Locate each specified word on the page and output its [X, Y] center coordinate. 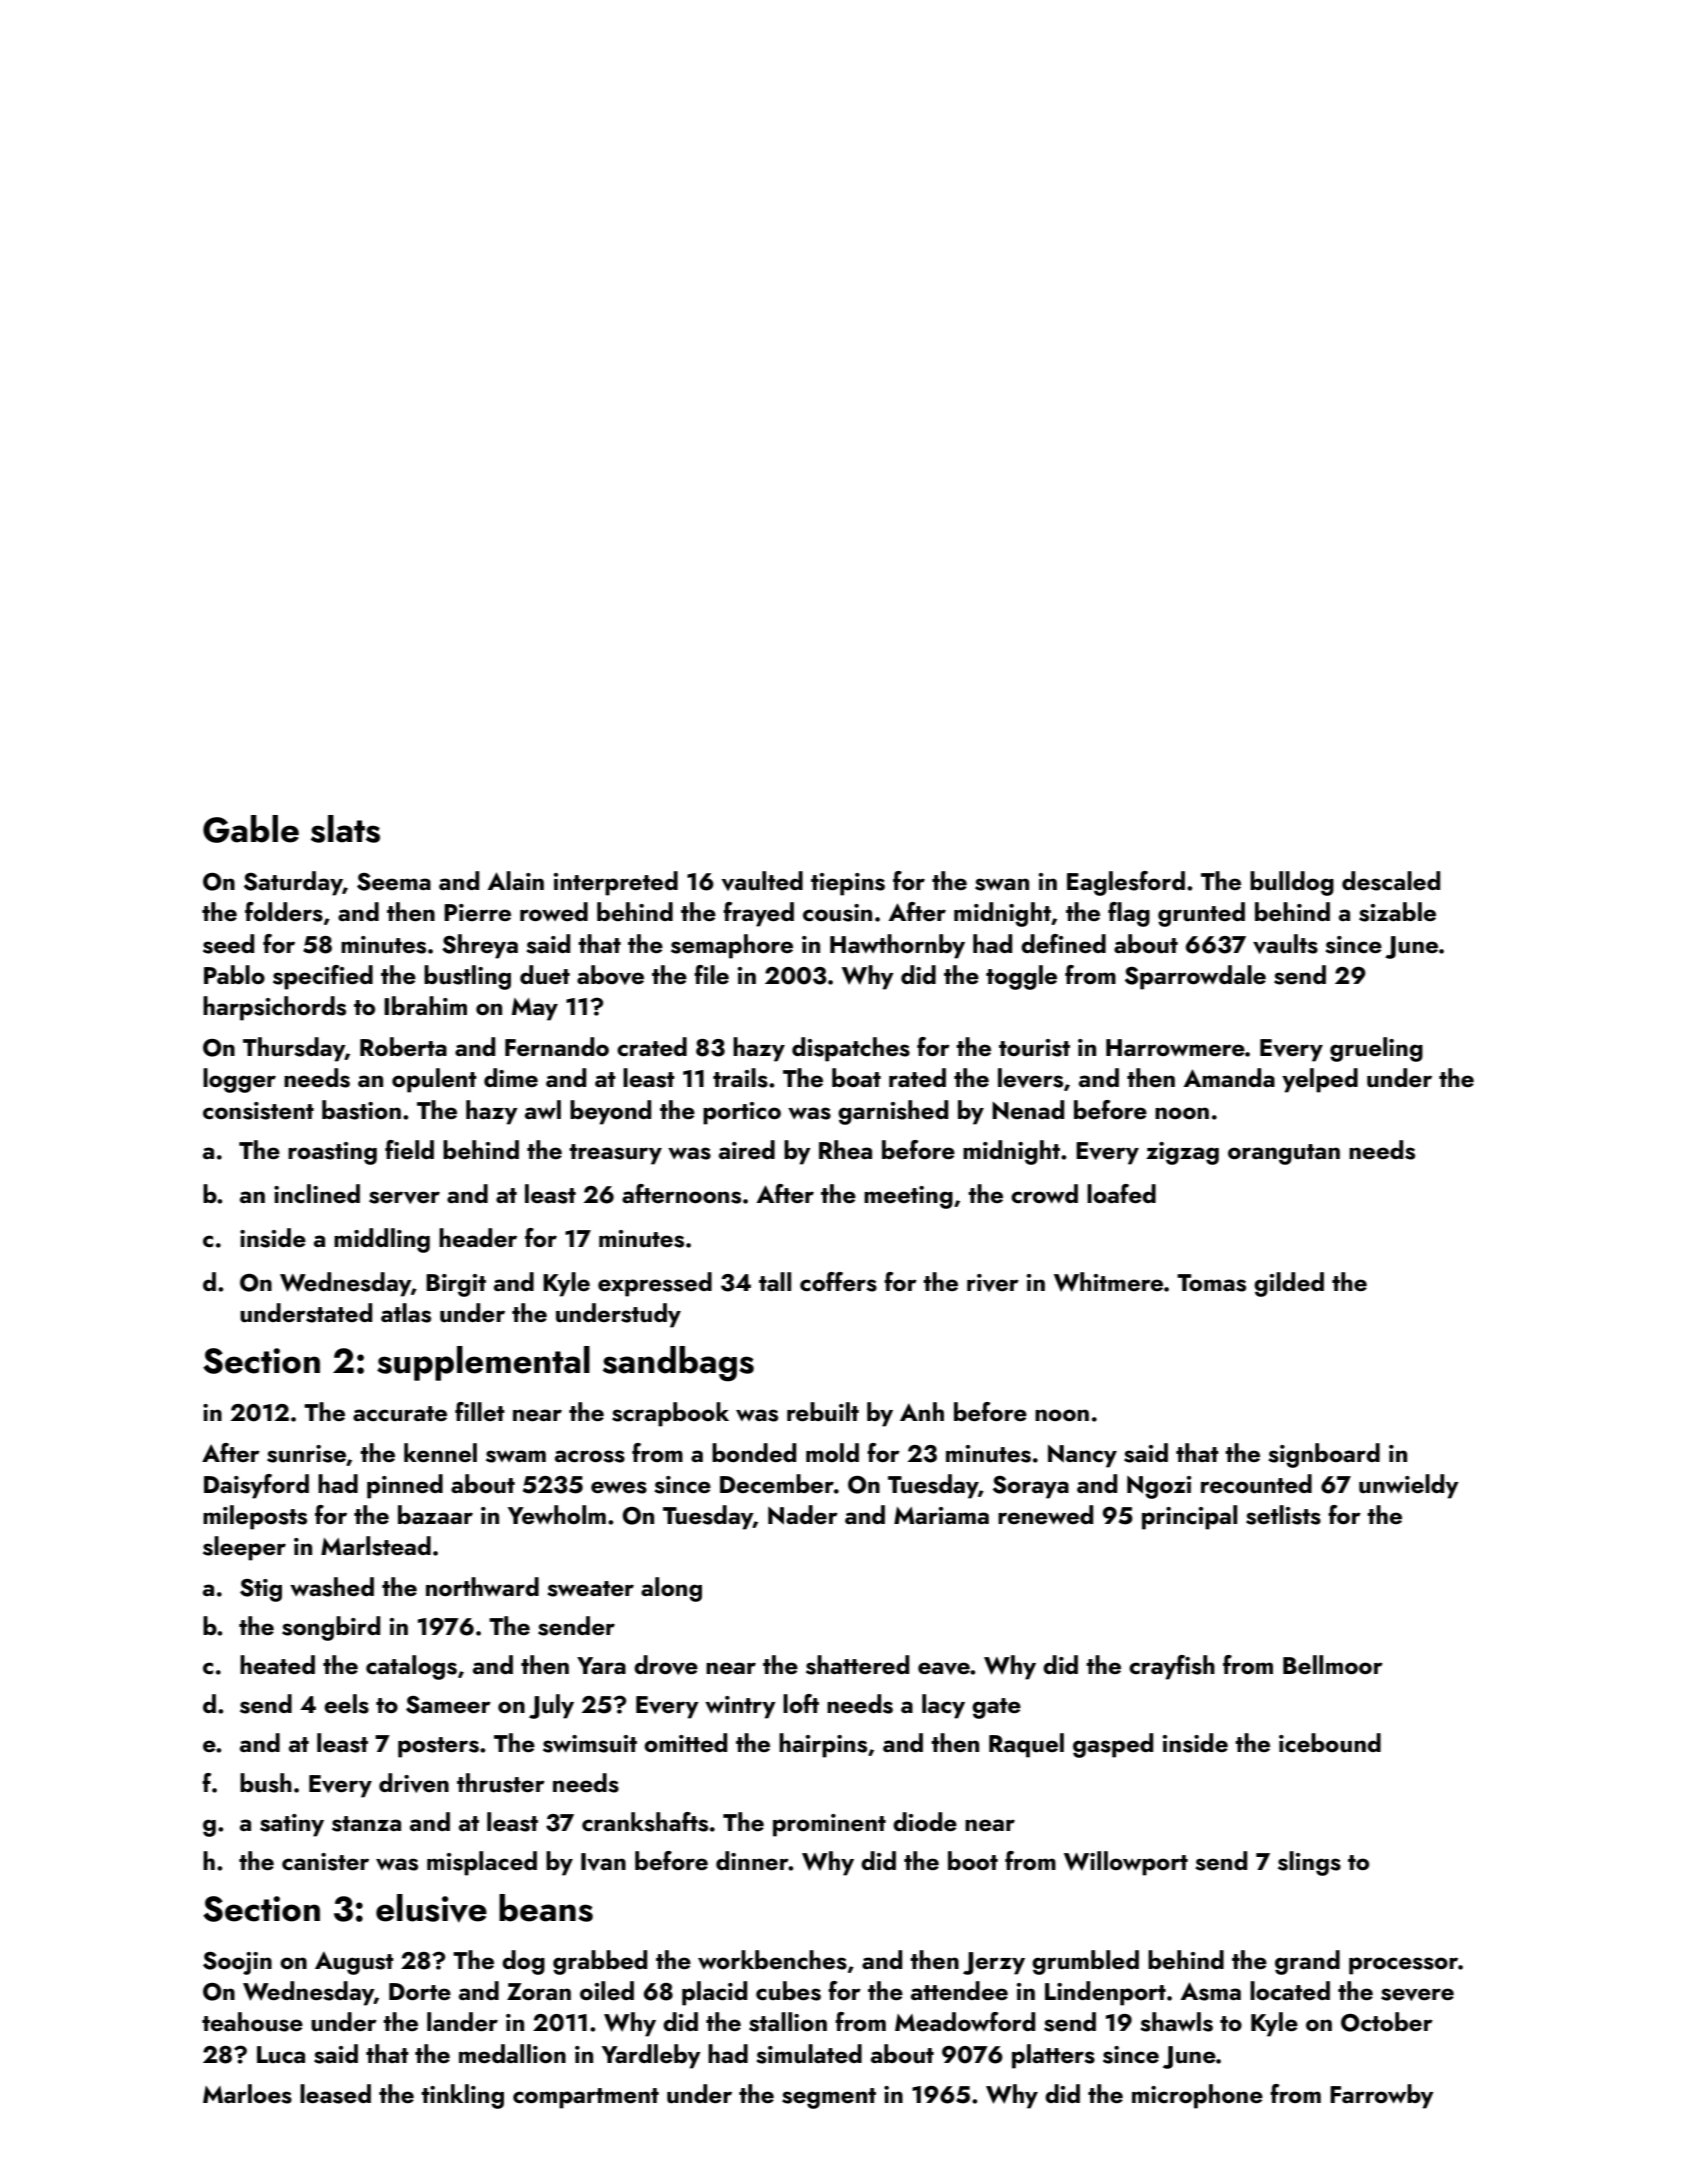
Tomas [1211, 1283]
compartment [586, 2098]
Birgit [456, 1285]
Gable [251, 829]
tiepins [848, 884]
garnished [893, 1112]
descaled [1391, 881]
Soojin [237, 1963]
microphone [1197, 2096]
